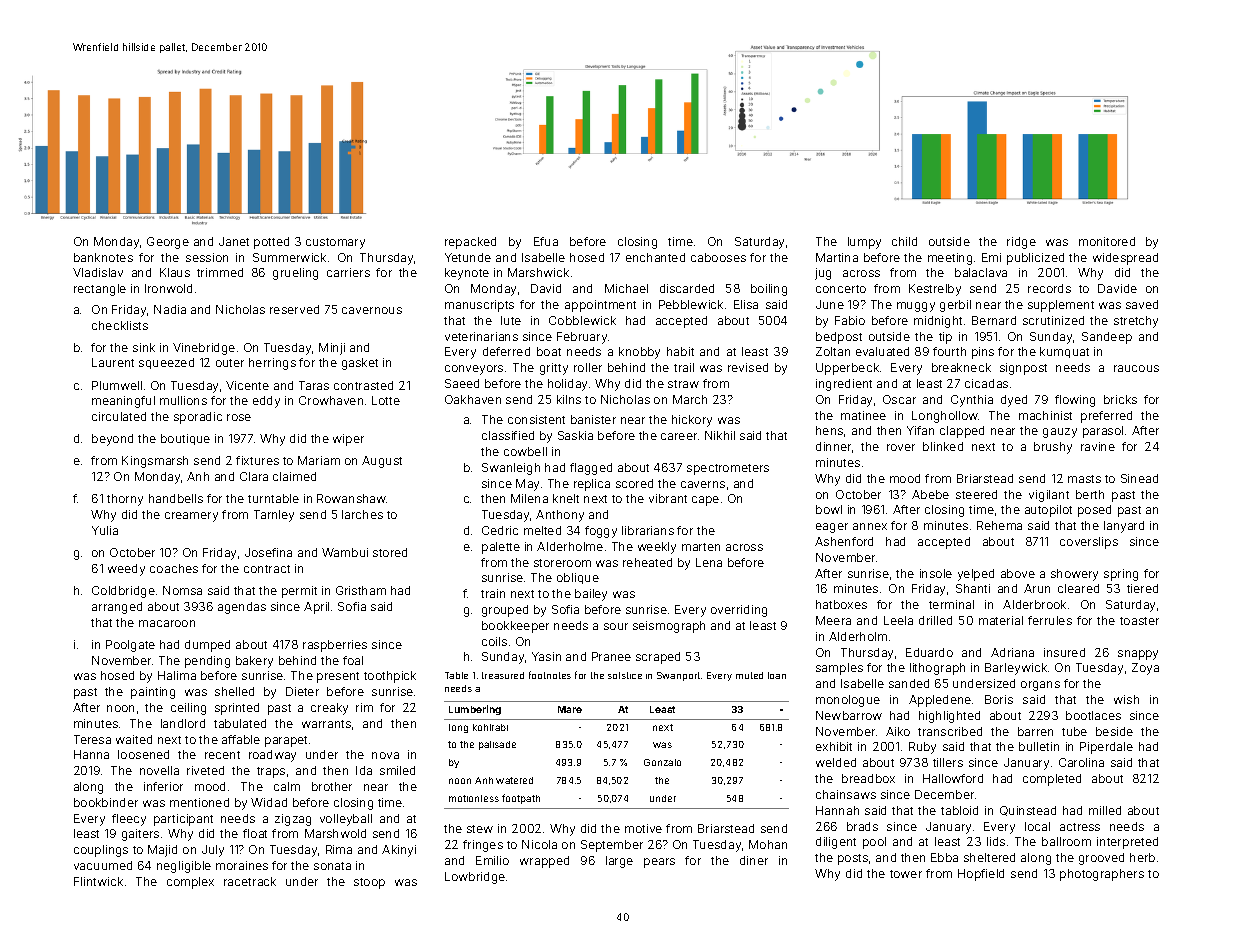 Image resolution: width=1233 pixels, height=952 pixels. What do you see at coordinates (98, 881) in the screenshot?
I see `Flintwick` at bounding box center [98, 881].
